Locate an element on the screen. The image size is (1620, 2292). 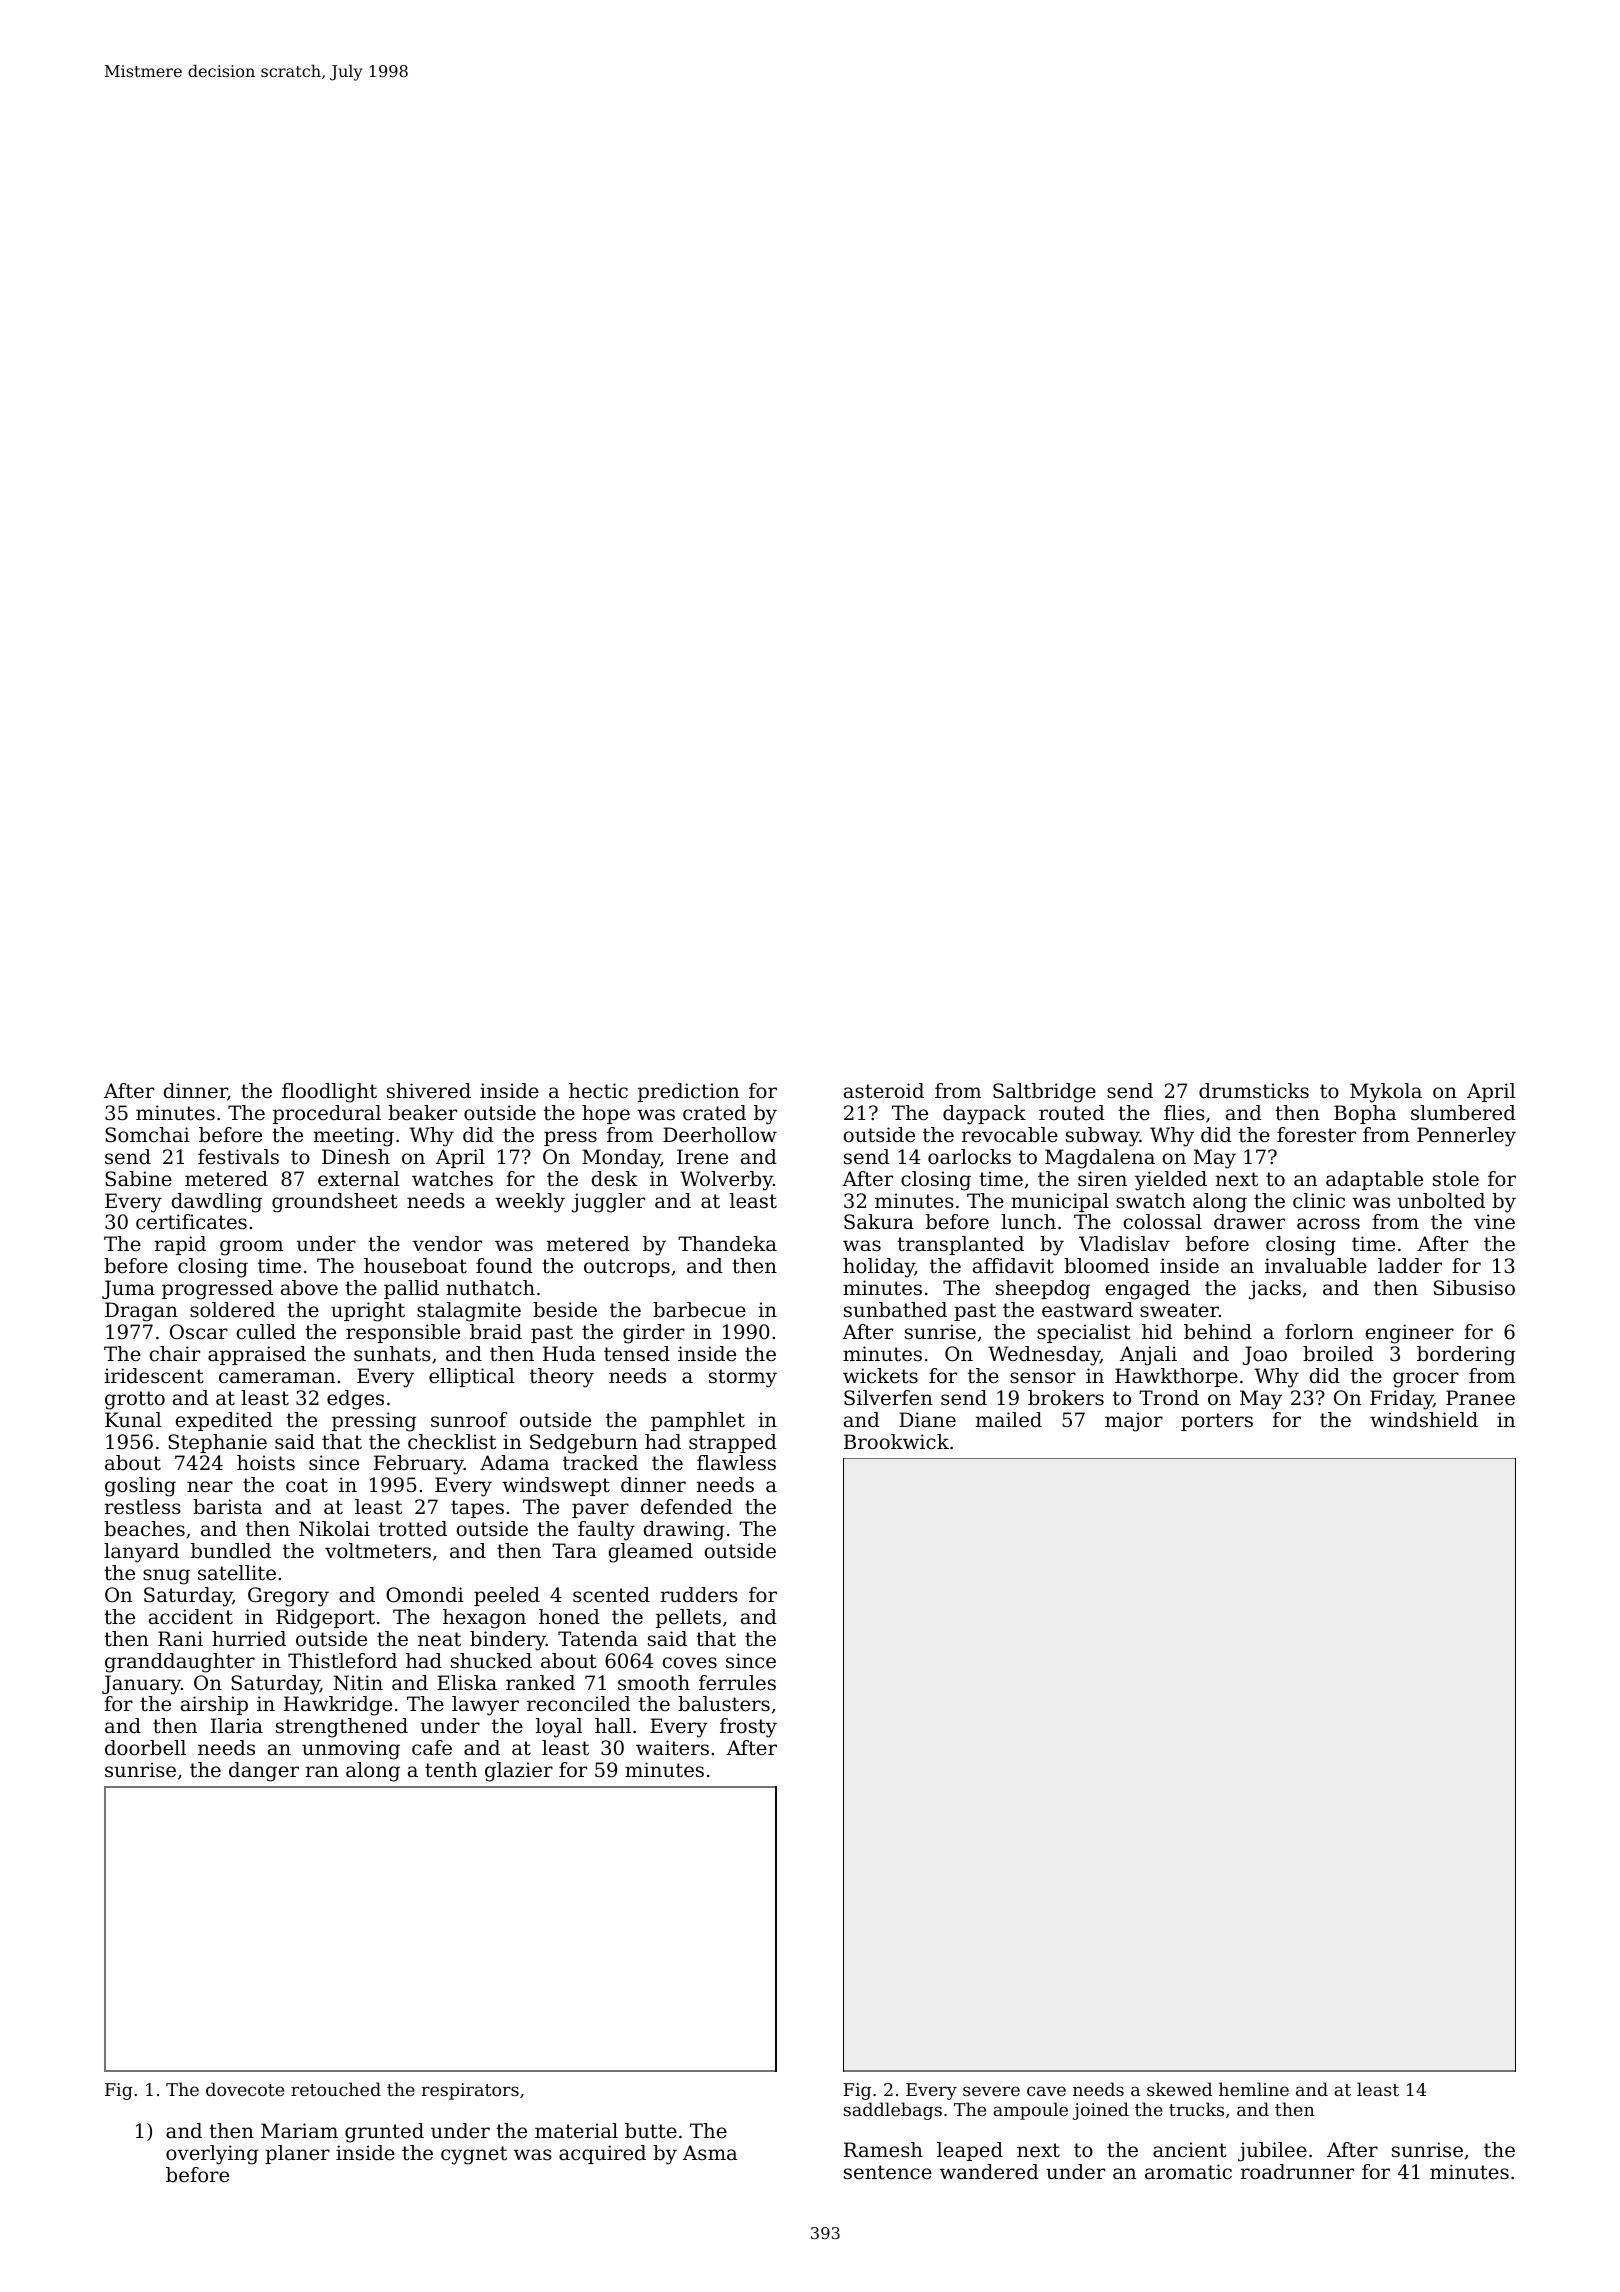
overlying is located at coordinates (212, 2155).
